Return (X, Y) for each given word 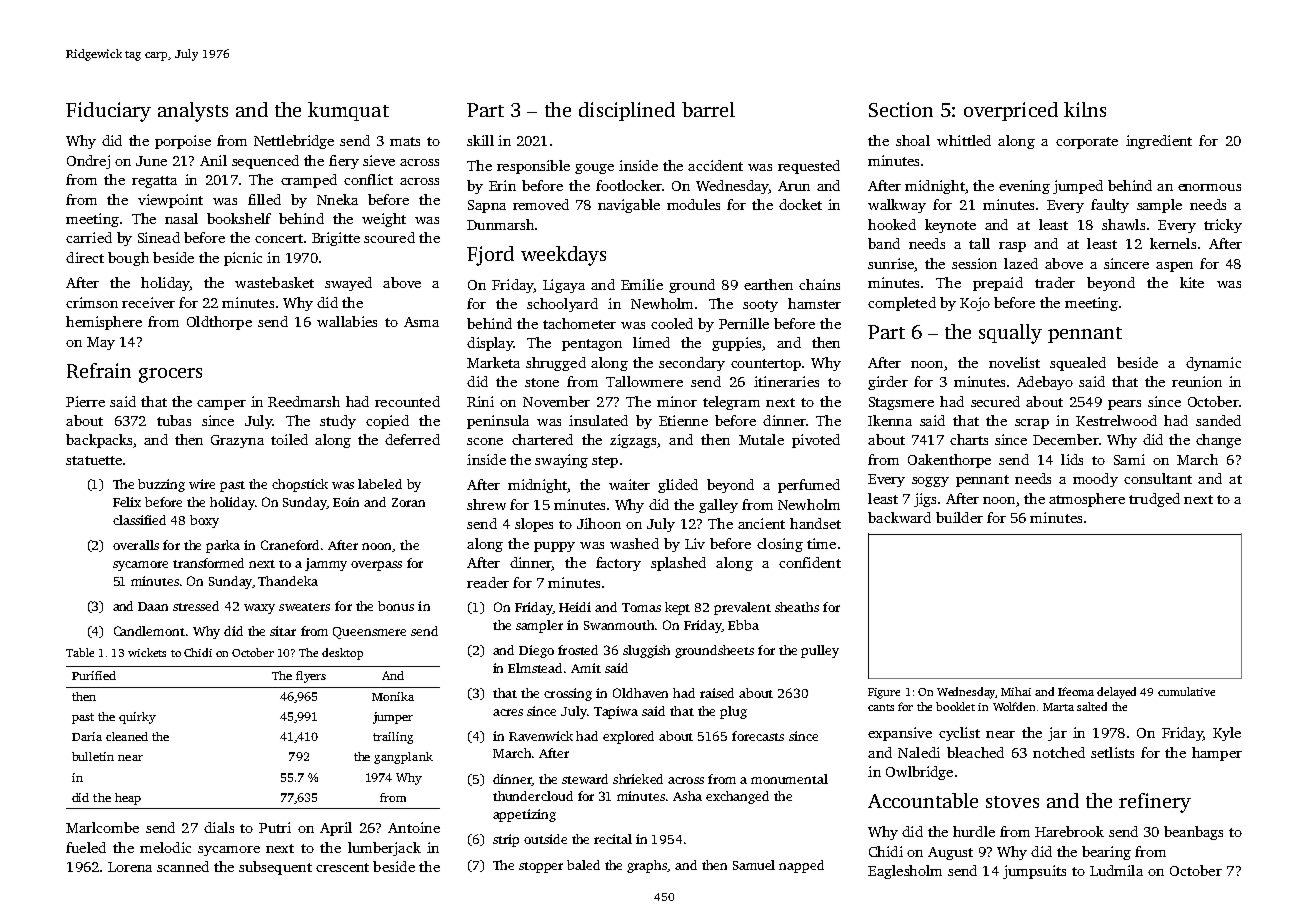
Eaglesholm (905, 872)
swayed (348, 284)
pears (1124, 405)
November (556, 401)
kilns (1085, 109)
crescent (342, 867)
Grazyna (237, 441)
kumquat (348, 111)
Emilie (642, 284)
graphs (647, 866)
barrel (708, 109)
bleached (975, 752)
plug (733, 712)
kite (1192, 282)
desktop (342, 654)
